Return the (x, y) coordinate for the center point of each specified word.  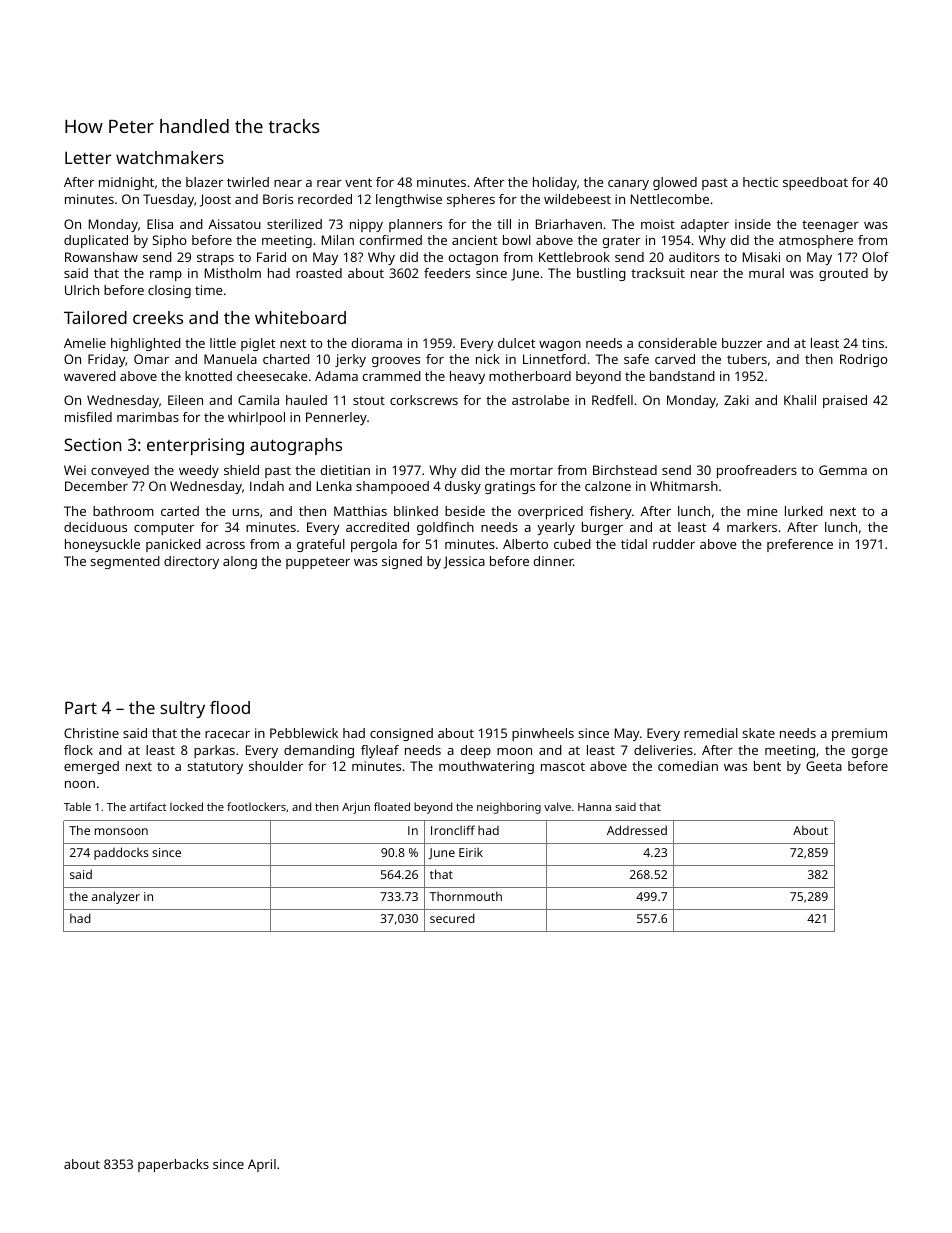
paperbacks (173, 1165)
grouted (843, 274)
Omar (151, 359)
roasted (319, 273)
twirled (248, 182)
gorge (870, 753)
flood (230, 707)
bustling (601, 274)
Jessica (464, 562)
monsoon (121, 831)
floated (392, 806)
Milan (338, 240)
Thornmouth (465, 896)
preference (800, 545)
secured (452, 918)
